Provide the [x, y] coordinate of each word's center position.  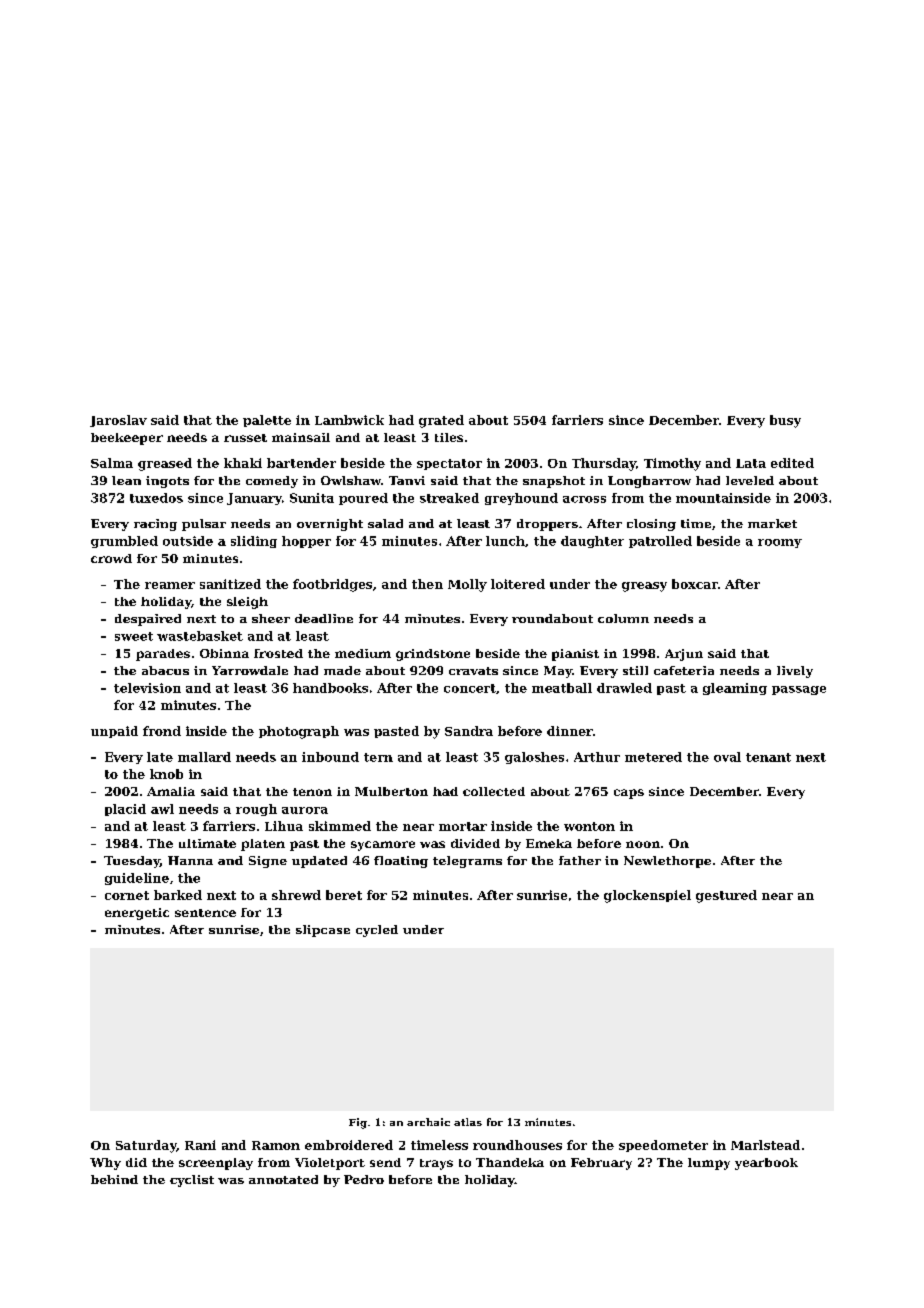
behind [114, 1179]
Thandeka [510, 1162]
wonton [589, 826]
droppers [547, 525]
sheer [271, 618]
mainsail [301, 437]
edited [792, 463]
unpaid [114, 732]
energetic [137, 914]
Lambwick [349, 420]
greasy [644, 587]
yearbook [766, 1164]
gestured [726, 896]
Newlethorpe [667, 862]
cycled [377, 931]
